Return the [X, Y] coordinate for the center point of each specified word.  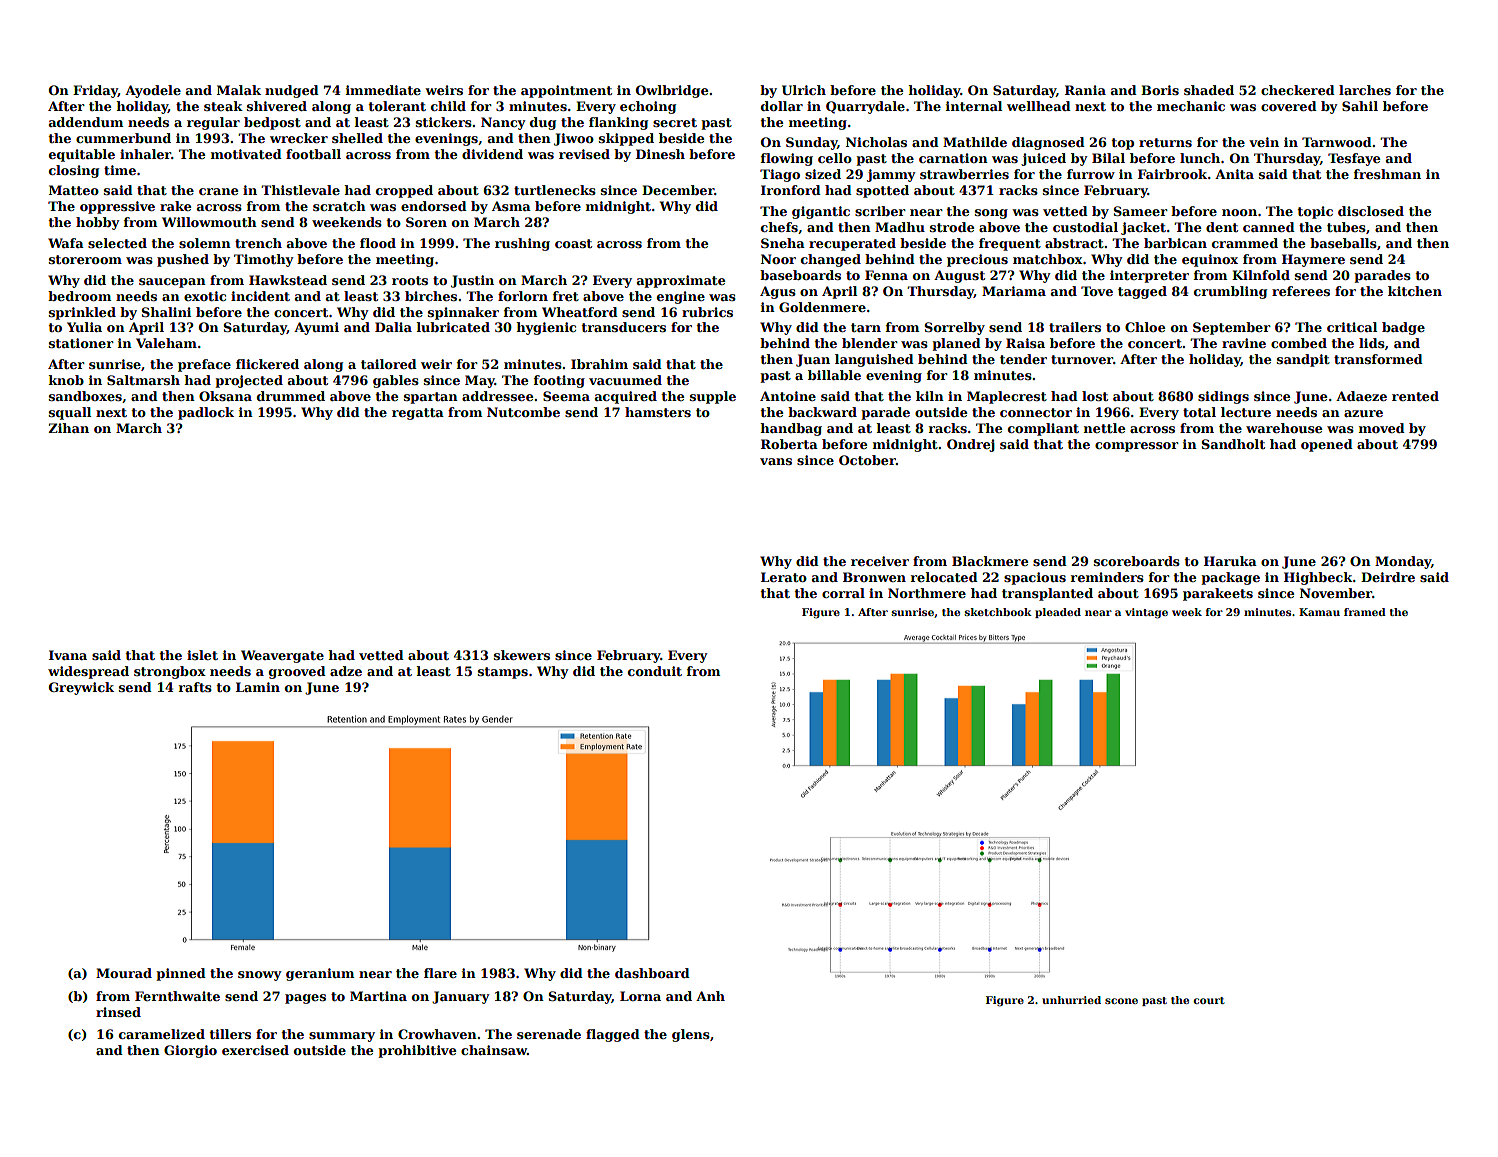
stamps [503, 673]
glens [691, 1035]
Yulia [84, 327]
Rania [1085, 90]
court [1209, 1000]
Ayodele [153, 91]
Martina [378, 996]
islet [202, 655]
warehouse [1284, 428]
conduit [655, 671]
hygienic [546, 328]
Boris [1160, 90]
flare [440, 973]
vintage [1146, 613]
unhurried [1071, 1000]
